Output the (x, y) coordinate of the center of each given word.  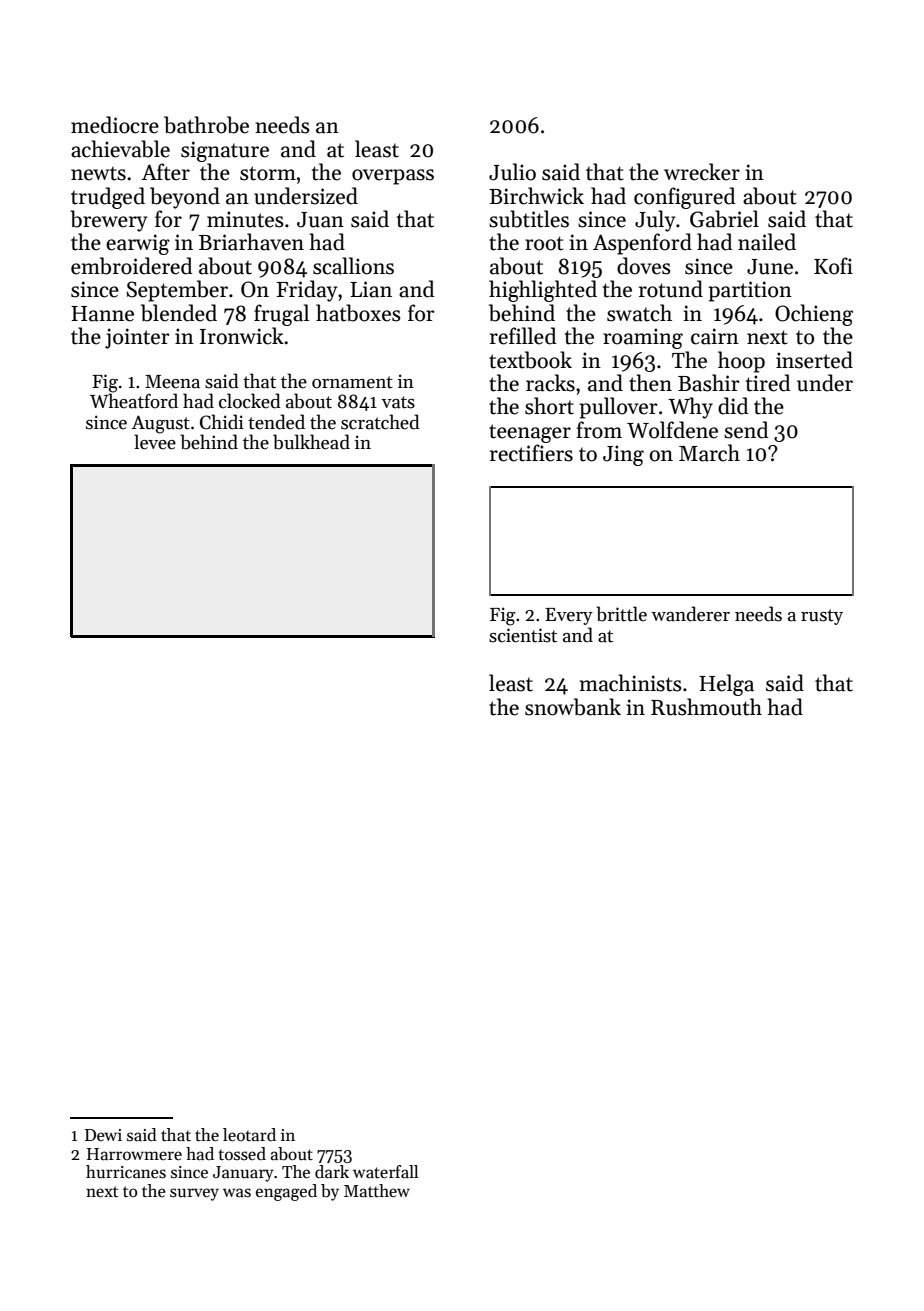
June (770, 267)
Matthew (377, 1191)
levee (155, 442)
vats (398, 402)
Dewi (103, 1135)
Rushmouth (706, 707)
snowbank (573, 707)
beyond (185, 198)
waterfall (386, 1172)
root (544, 243)
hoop (741, 362)
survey (194, 1194)
